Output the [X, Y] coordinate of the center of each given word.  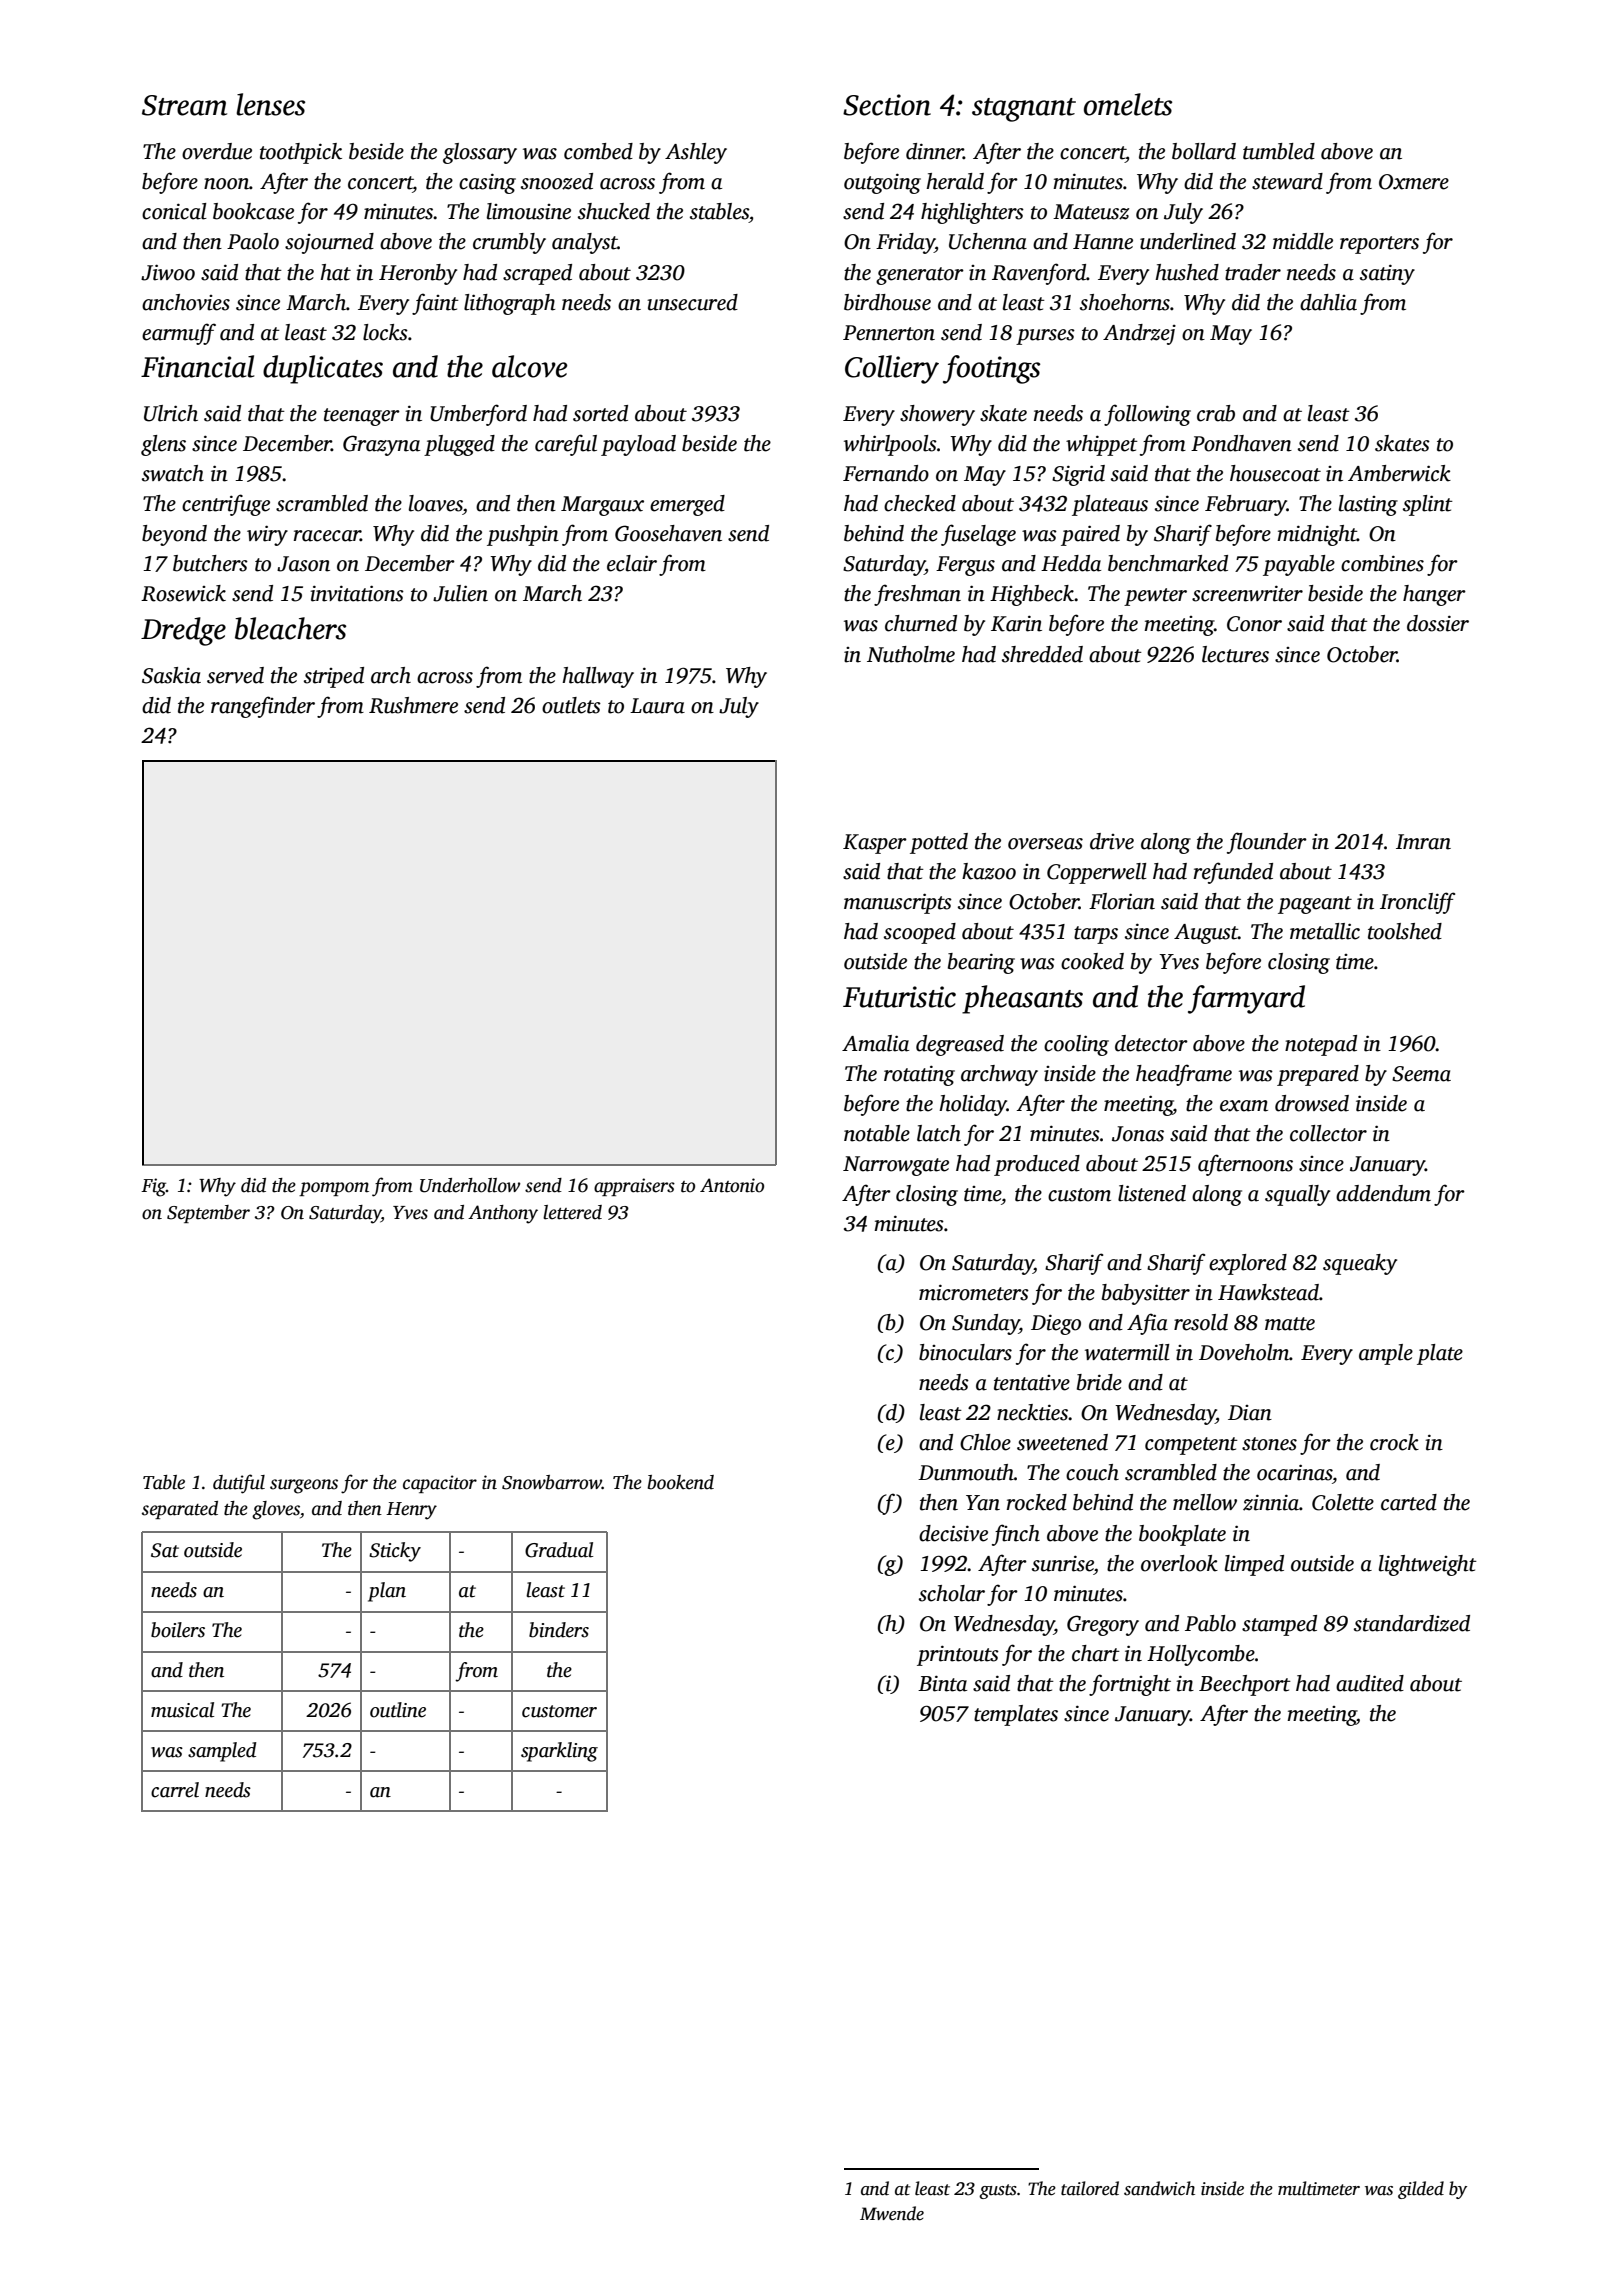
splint [1428, 505]
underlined [1188, 241]
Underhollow [470, 1185]
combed [598, 151]
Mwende [892, 2213]
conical [174, 211]
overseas [1045, 844]
